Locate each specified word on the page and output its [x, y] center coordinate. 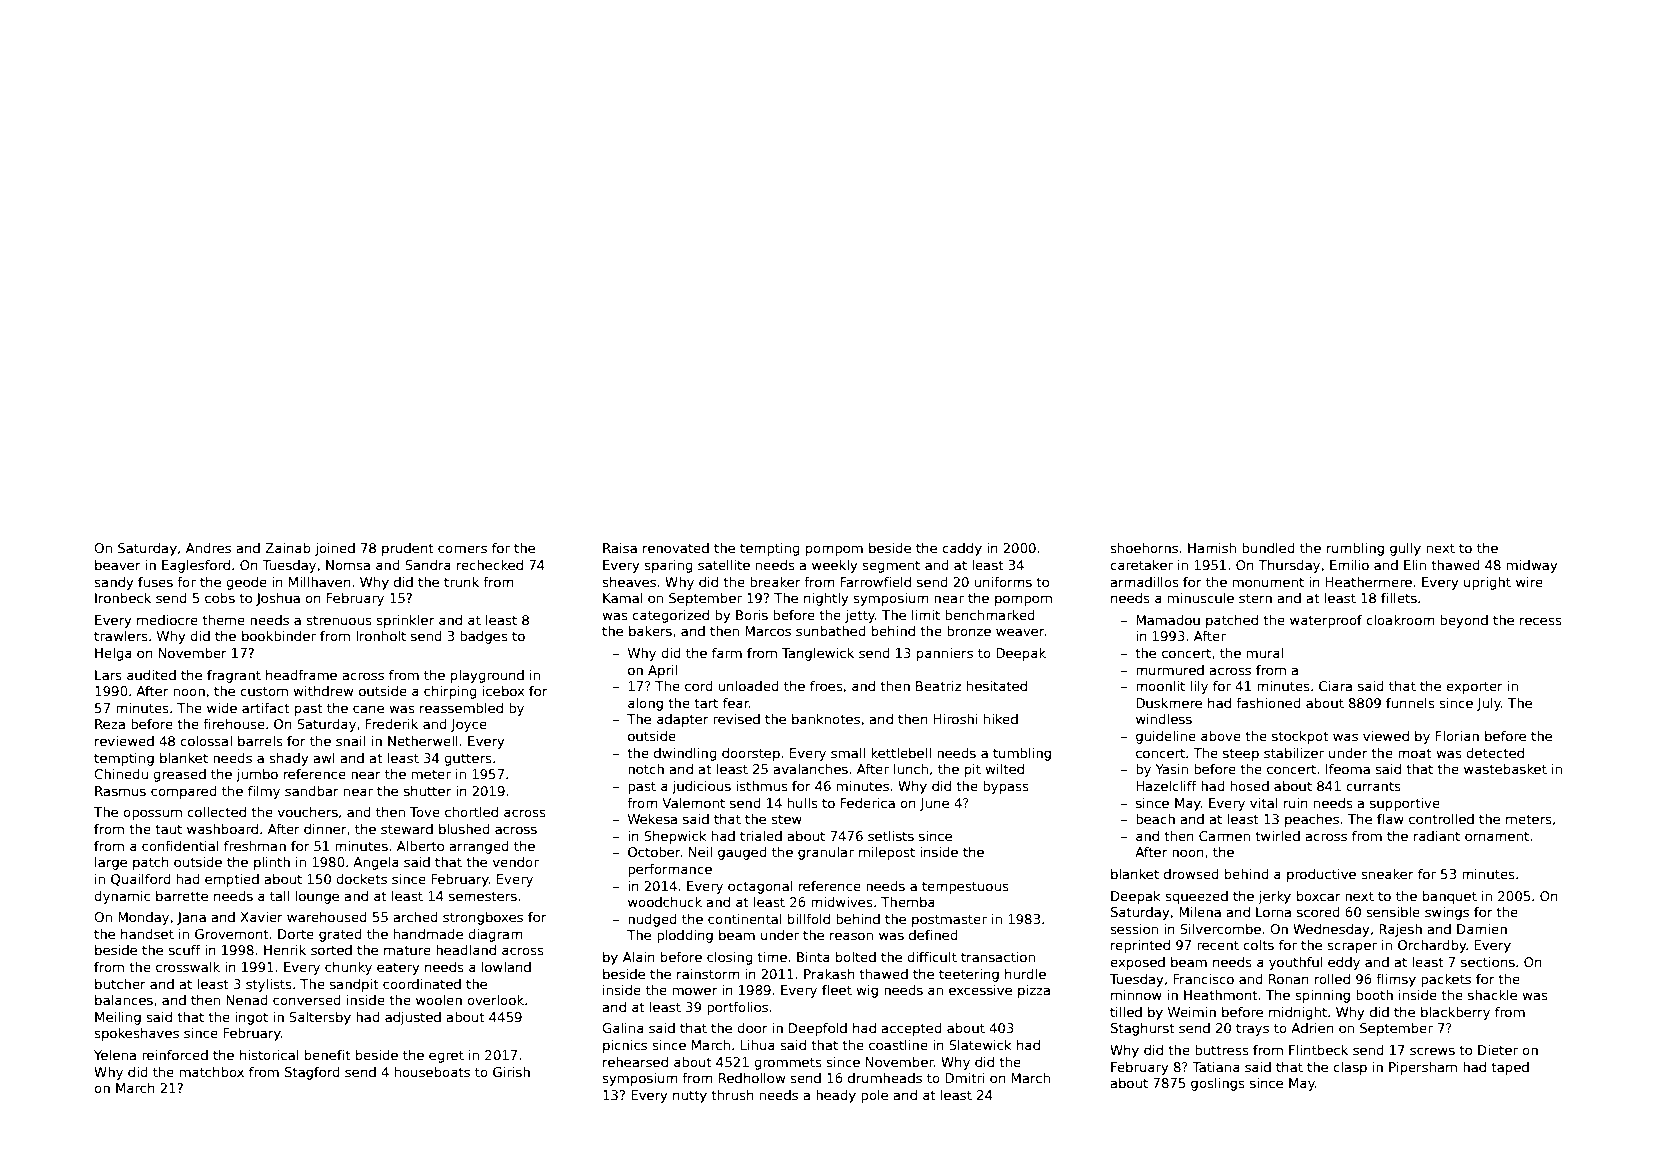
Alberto [420, 846]
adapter [682, 720]
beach [1155, 819]
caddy [962, 549]
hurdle [1025, 974]
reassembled [461, 708]
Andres [208, 548]
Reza [110, 724]
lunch [911, 769]
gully [1405, 549]
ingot [251, 1018]
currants [1373, 786]
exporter [1474, 687]
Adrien [1312, 1028]
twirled [1277, 836]
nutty [690, 1096]
